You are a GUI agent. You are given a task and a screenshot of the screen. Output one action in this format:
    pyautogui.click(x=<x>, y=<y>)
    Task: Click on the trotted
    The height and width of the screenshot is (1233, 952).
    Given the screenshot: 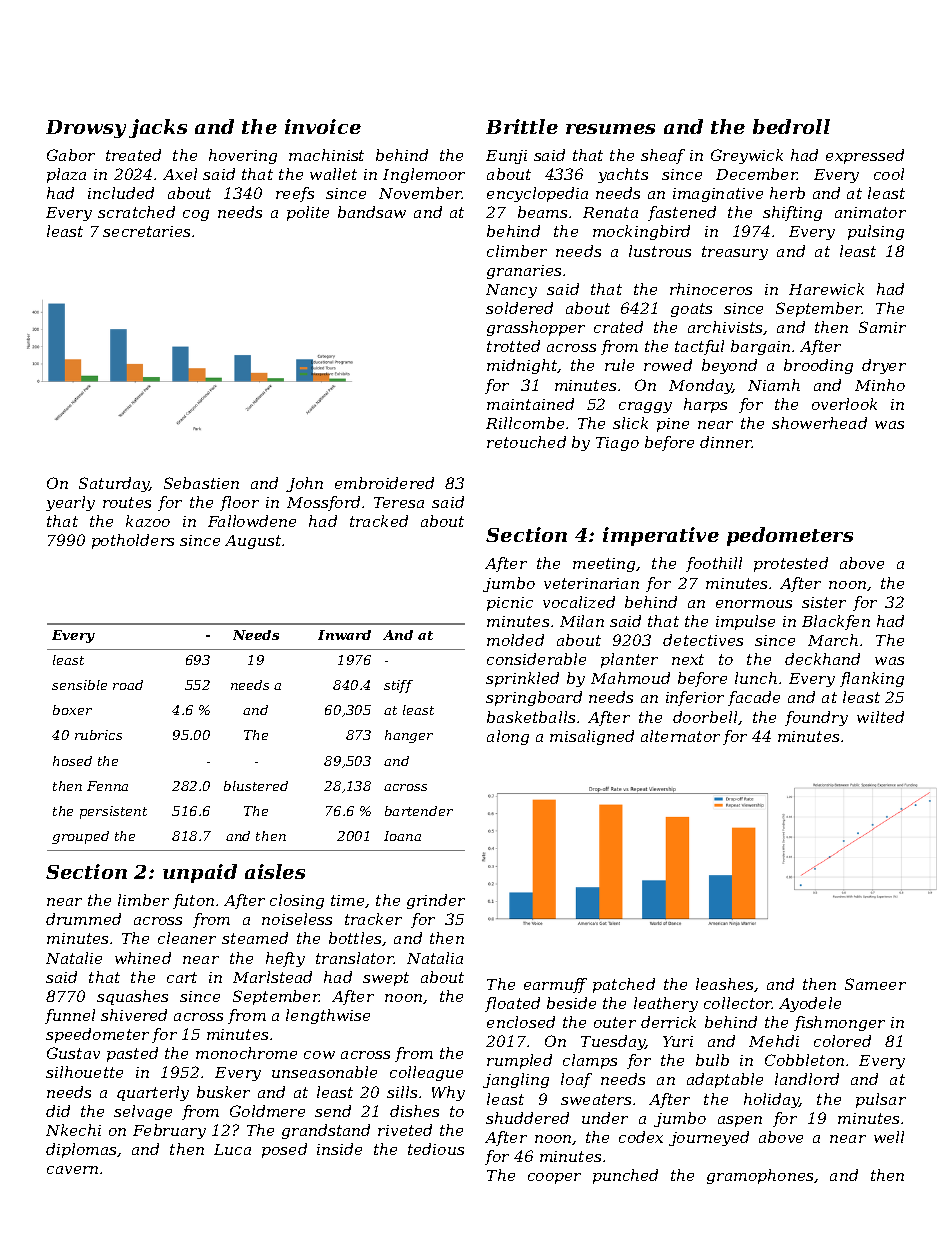 What is the action you would take?
    pyautogui.click(x=513, y=346)
